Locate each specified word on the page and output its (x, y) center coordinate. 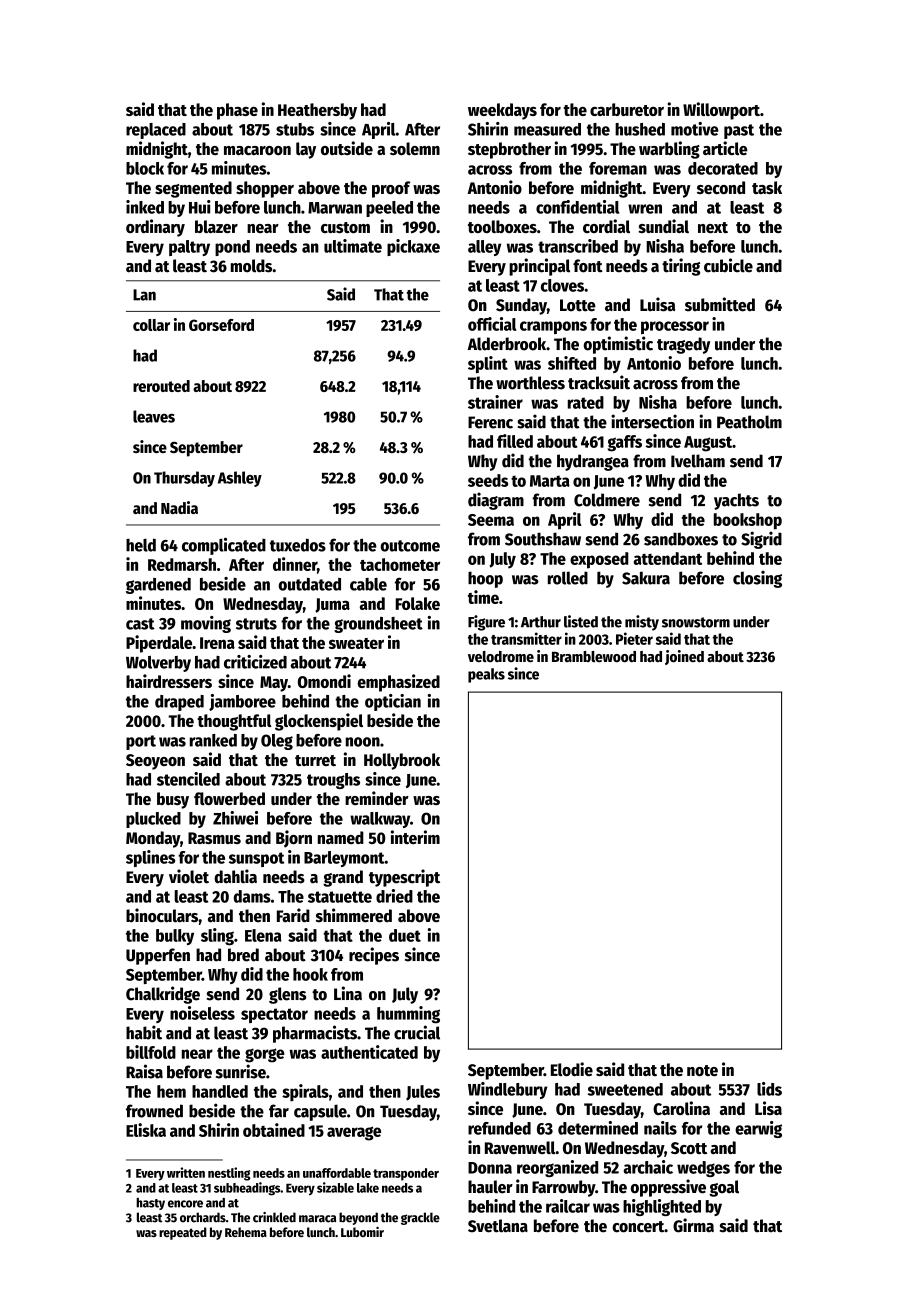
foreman (618, 168)
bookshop (748, 521)
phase (237, 111)
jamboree (242, 702)
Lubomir (362, 1232)
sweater (356, 643)
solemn (415, 148)
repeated (183, 1233)
